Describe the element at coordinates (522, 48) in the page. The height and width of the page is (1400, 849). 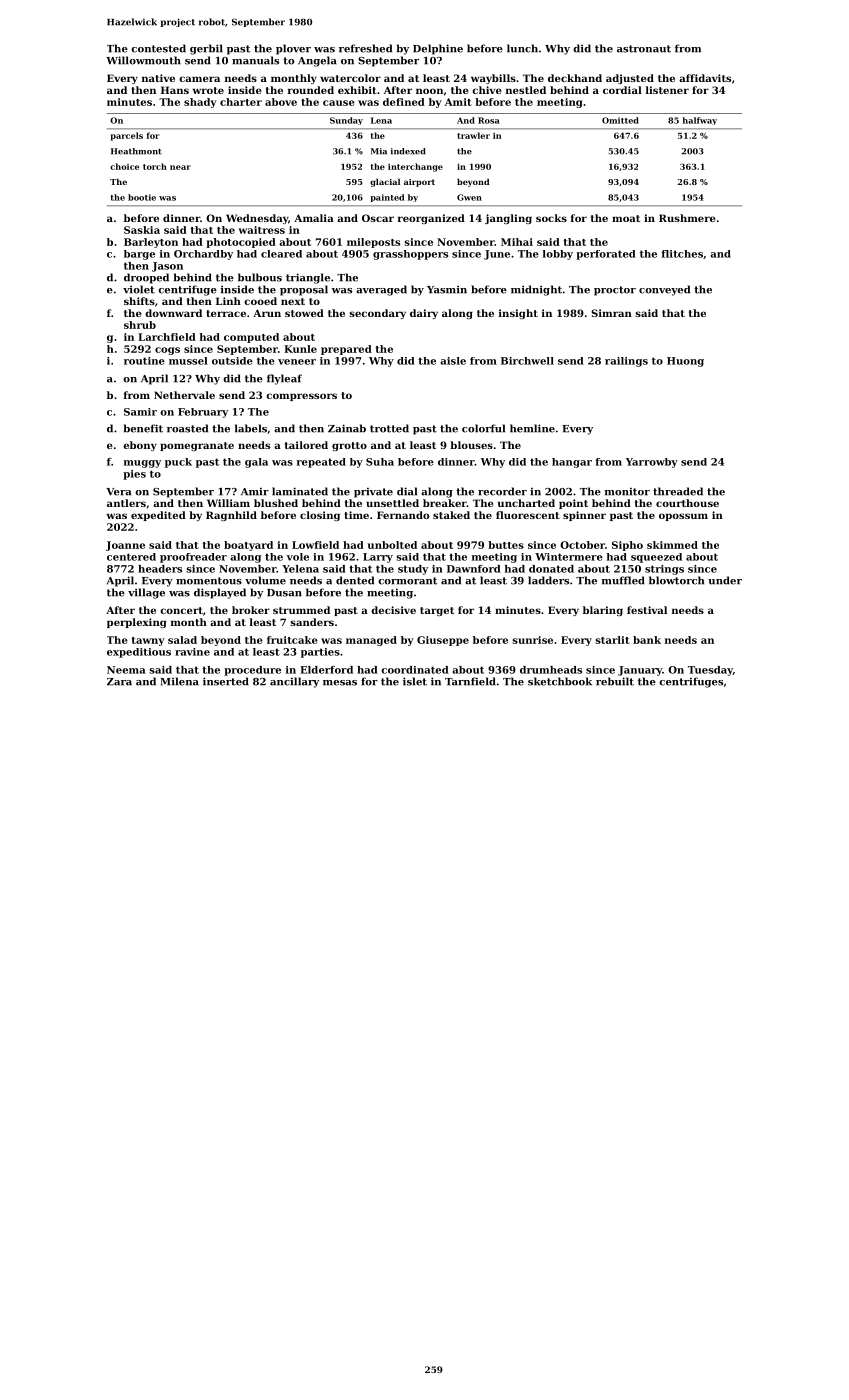
I see `lunch` at that location.
